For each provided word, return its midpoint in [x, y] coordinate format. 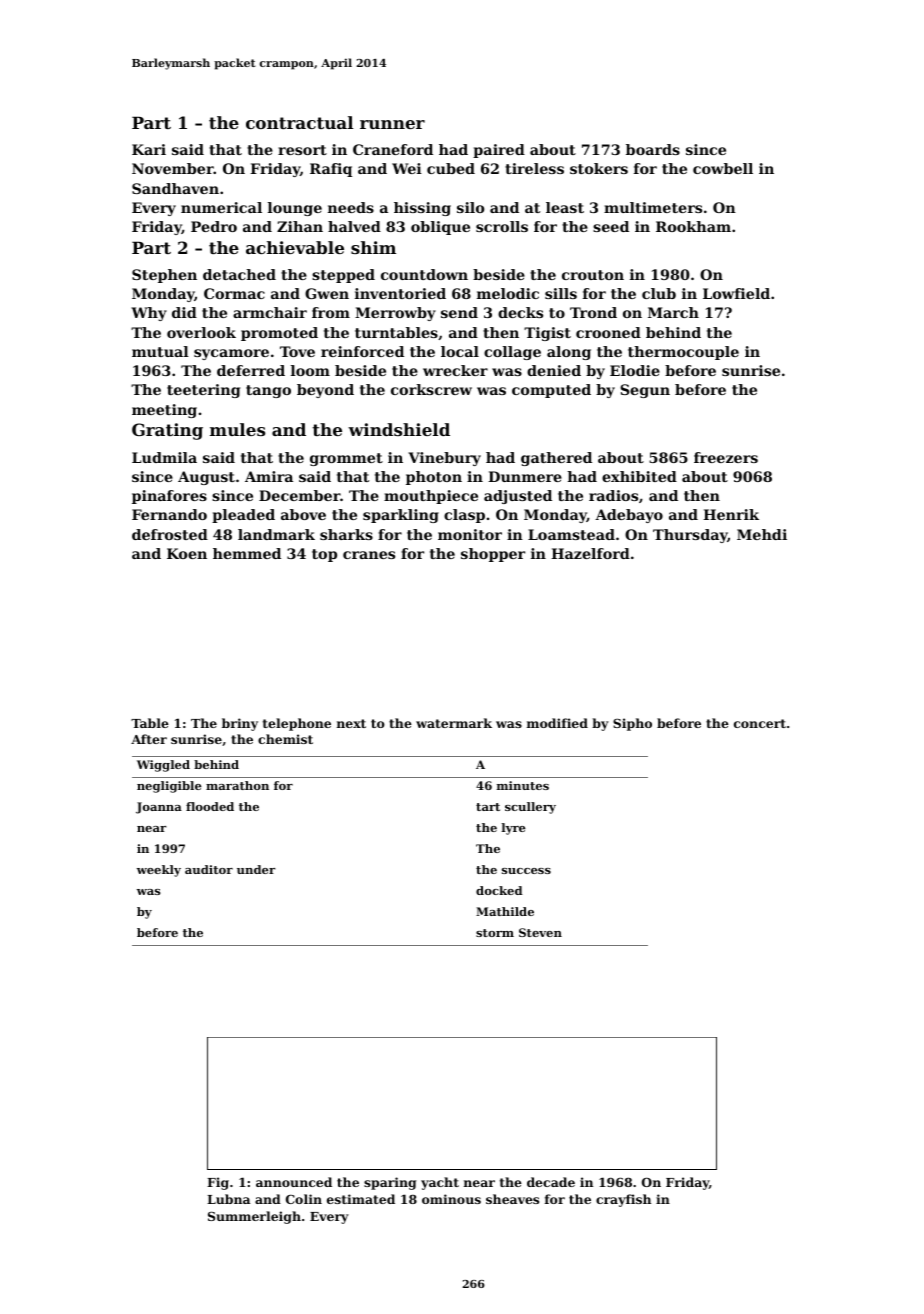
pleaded [243, 516]
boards [653, 149]
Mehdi [762, 534]
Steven [540, 932]
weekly [159, 871]
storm [495, 933]
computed [551, 391]
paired [499, 151]
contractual [299, 122]
